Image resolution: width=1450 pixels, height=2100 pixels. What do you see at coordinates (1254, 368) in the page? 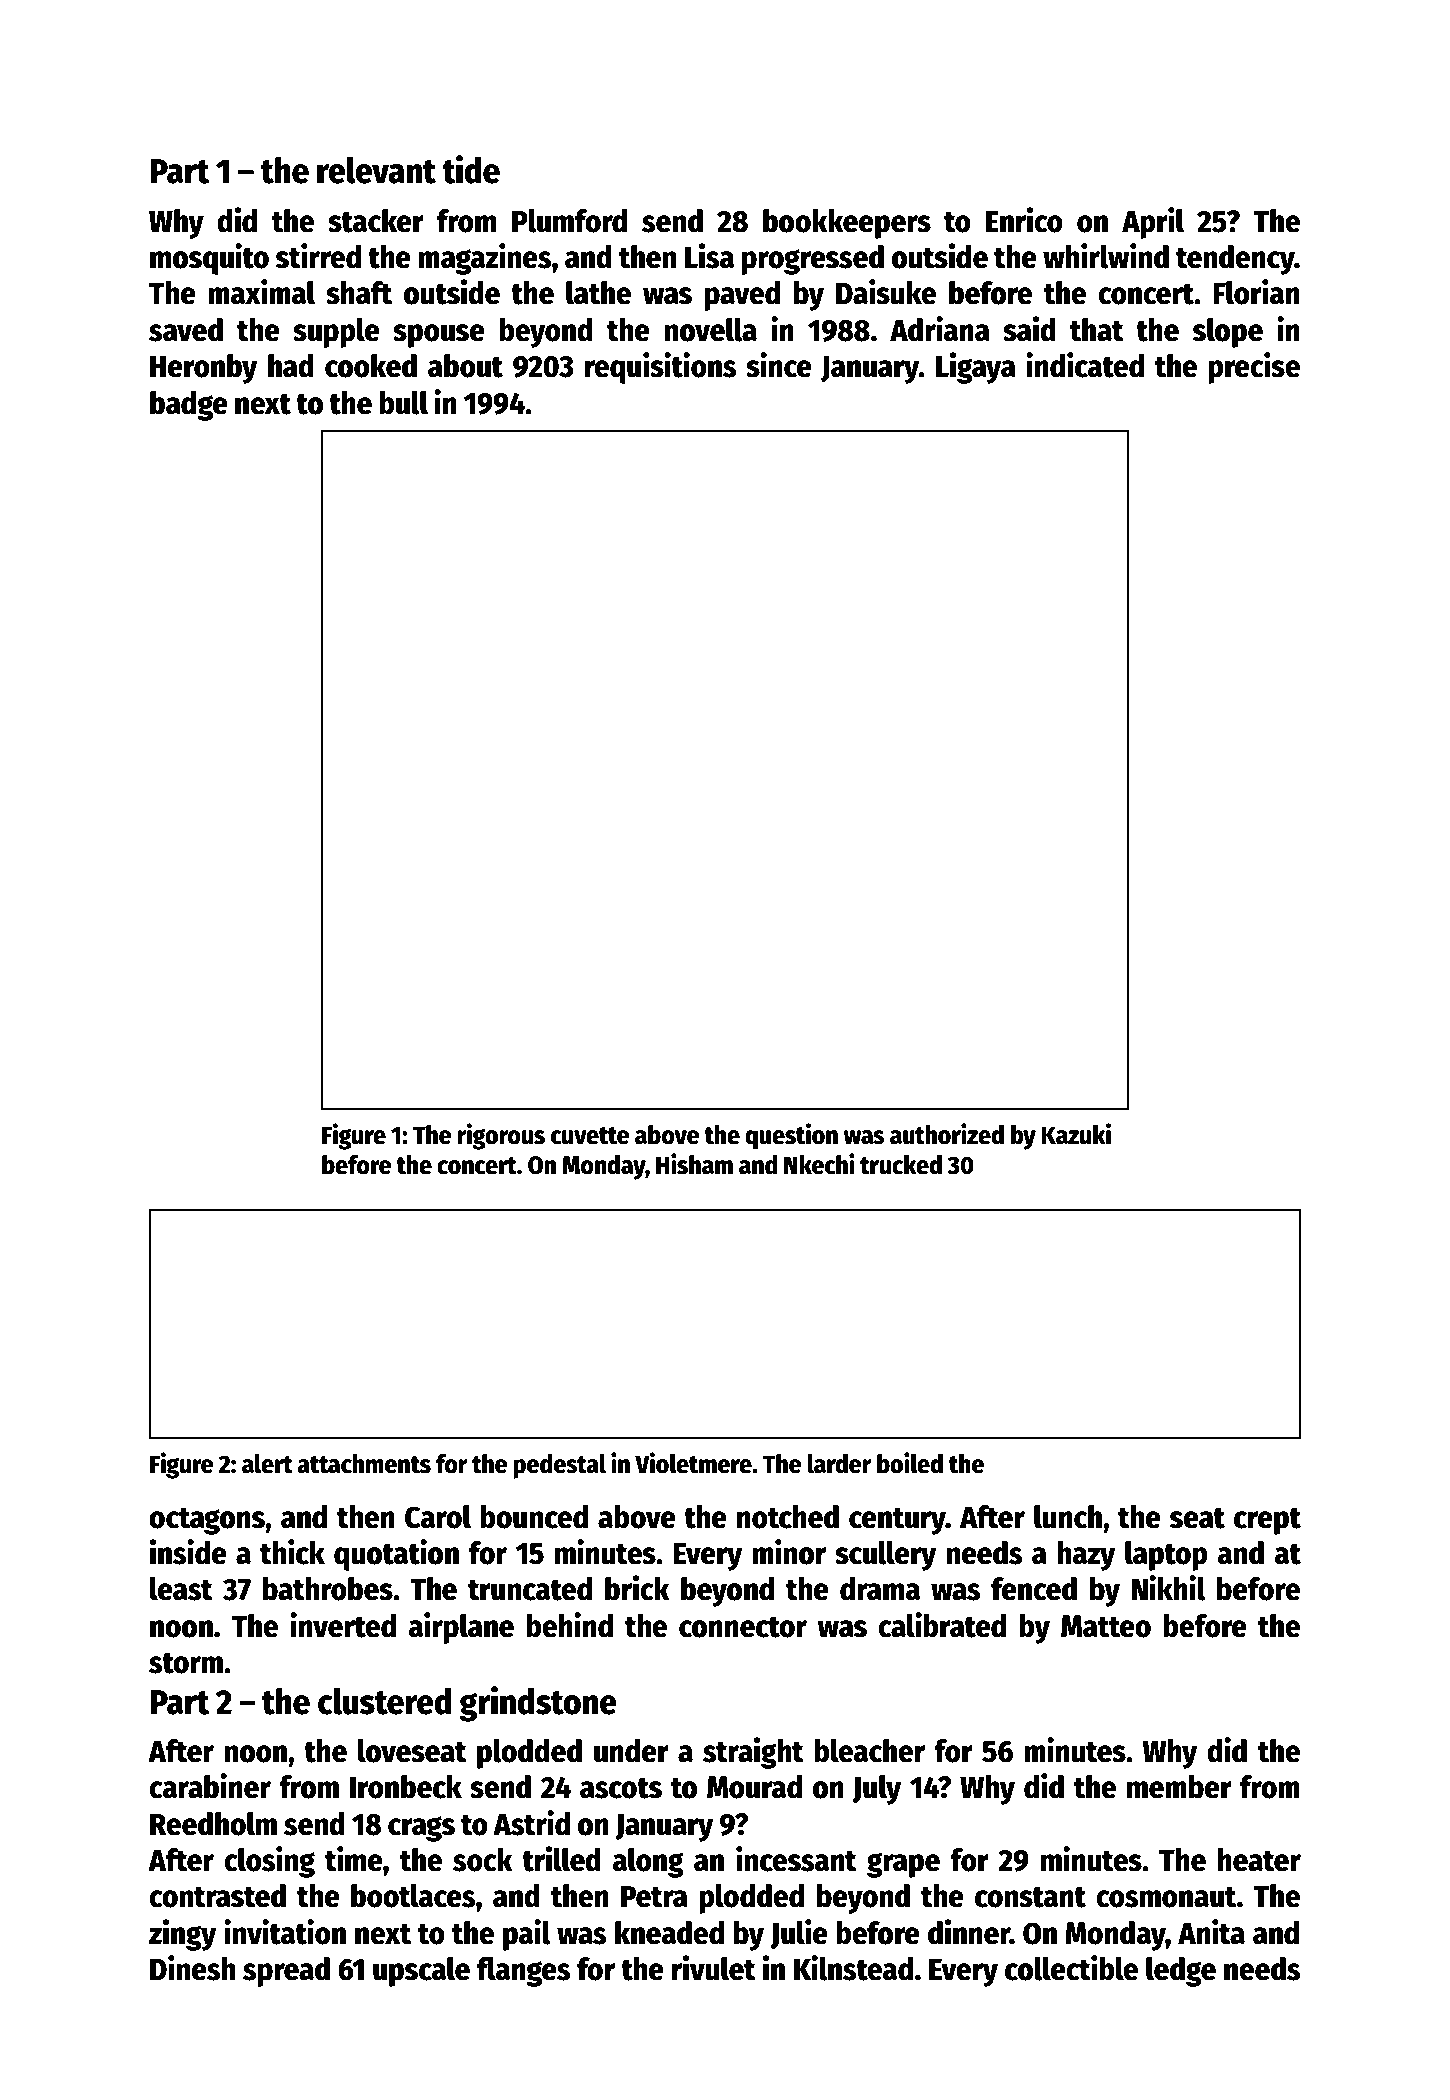
I see `precise` at bounding box center [1254, 368].
